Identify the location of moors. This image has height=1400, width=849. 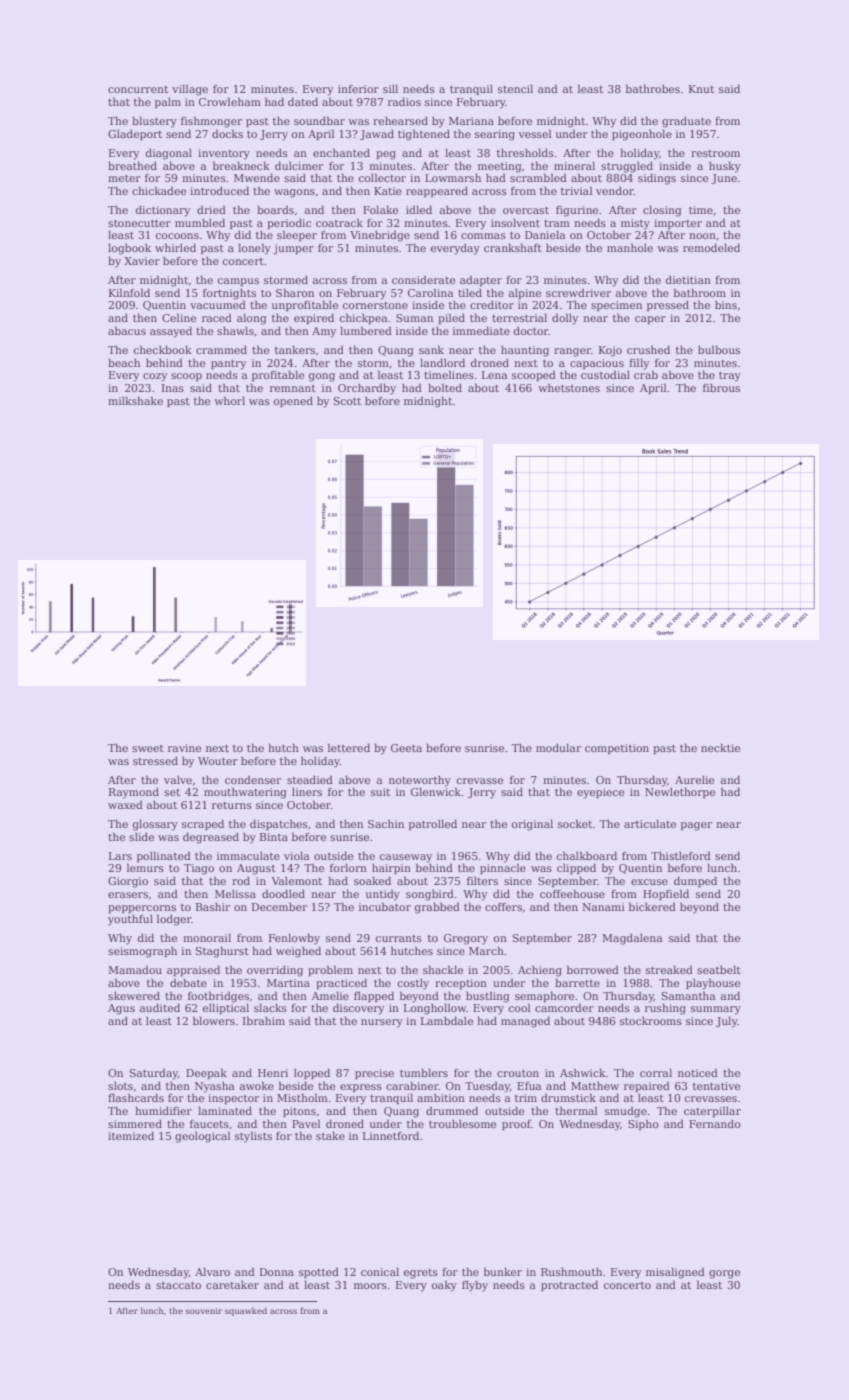
(370, 1286).
